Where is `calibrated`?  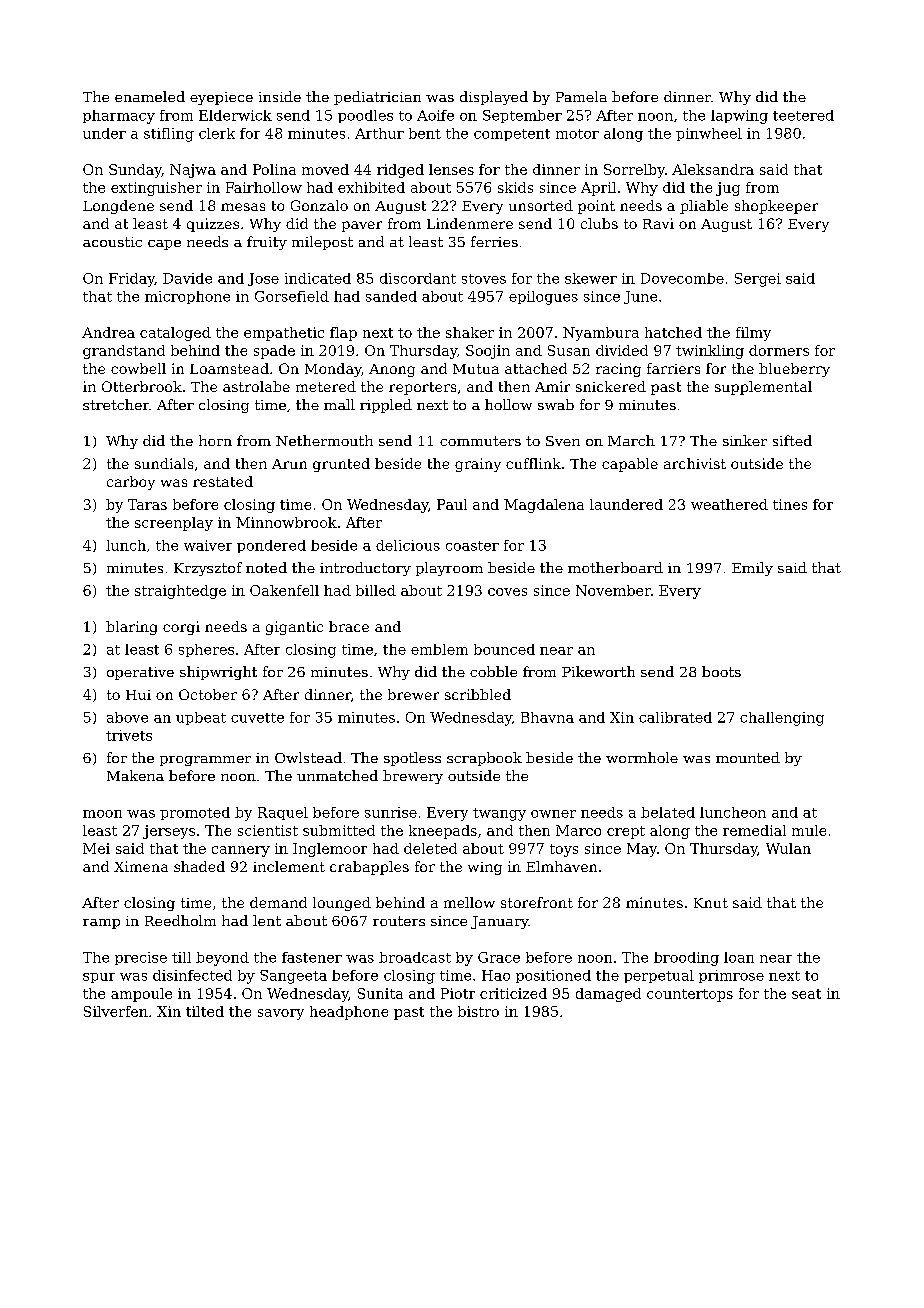 calibrated is located at coordinates (675, 717).
